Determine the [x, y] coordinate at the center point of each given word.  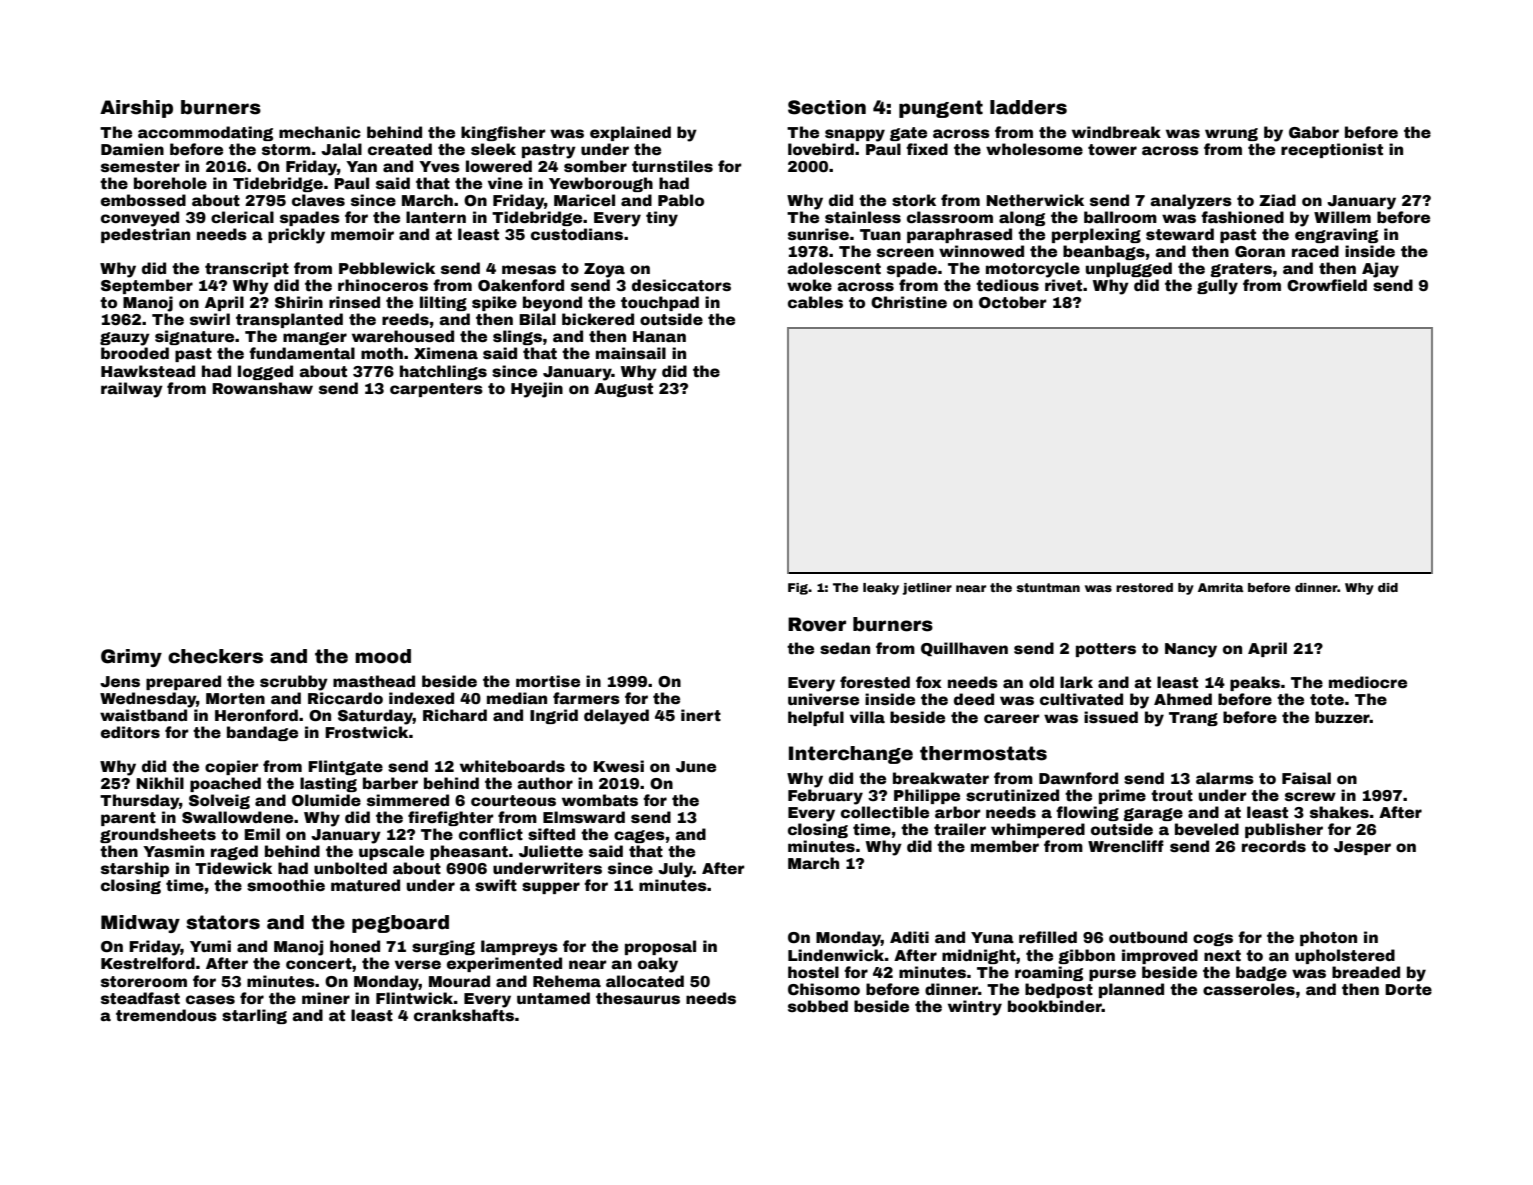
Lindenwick [836, 955]
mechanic [320, 132]
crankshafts [464, 1015]
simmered [408, 800]
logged [265, 372]
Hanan [659, 336]
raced [1315, 251]
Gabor [1314, 132]
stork [914, 200]
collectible [885, 812]
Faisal [1306, 778]
